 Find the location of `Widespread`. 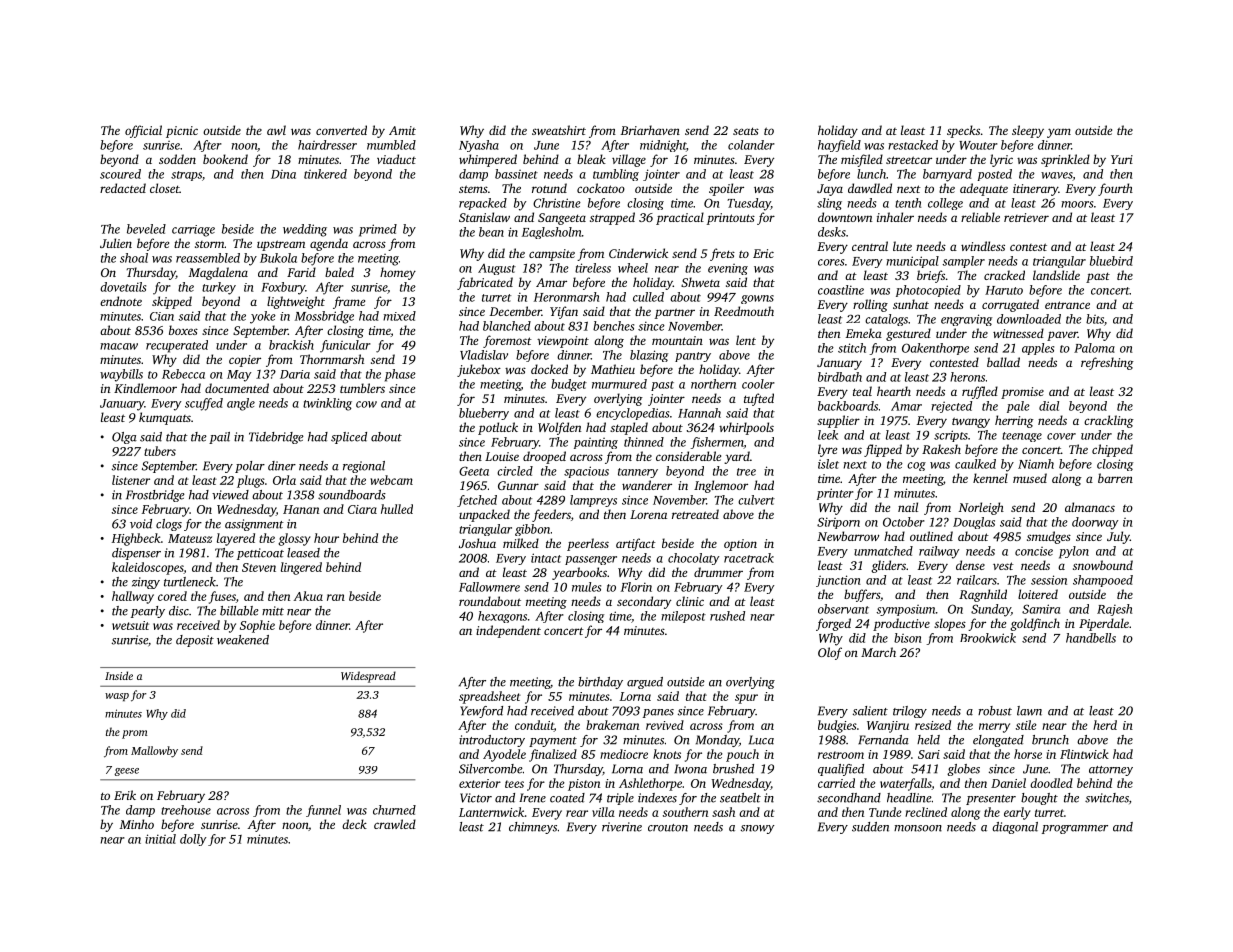

Widespread is located at coordinates (368, 677).
